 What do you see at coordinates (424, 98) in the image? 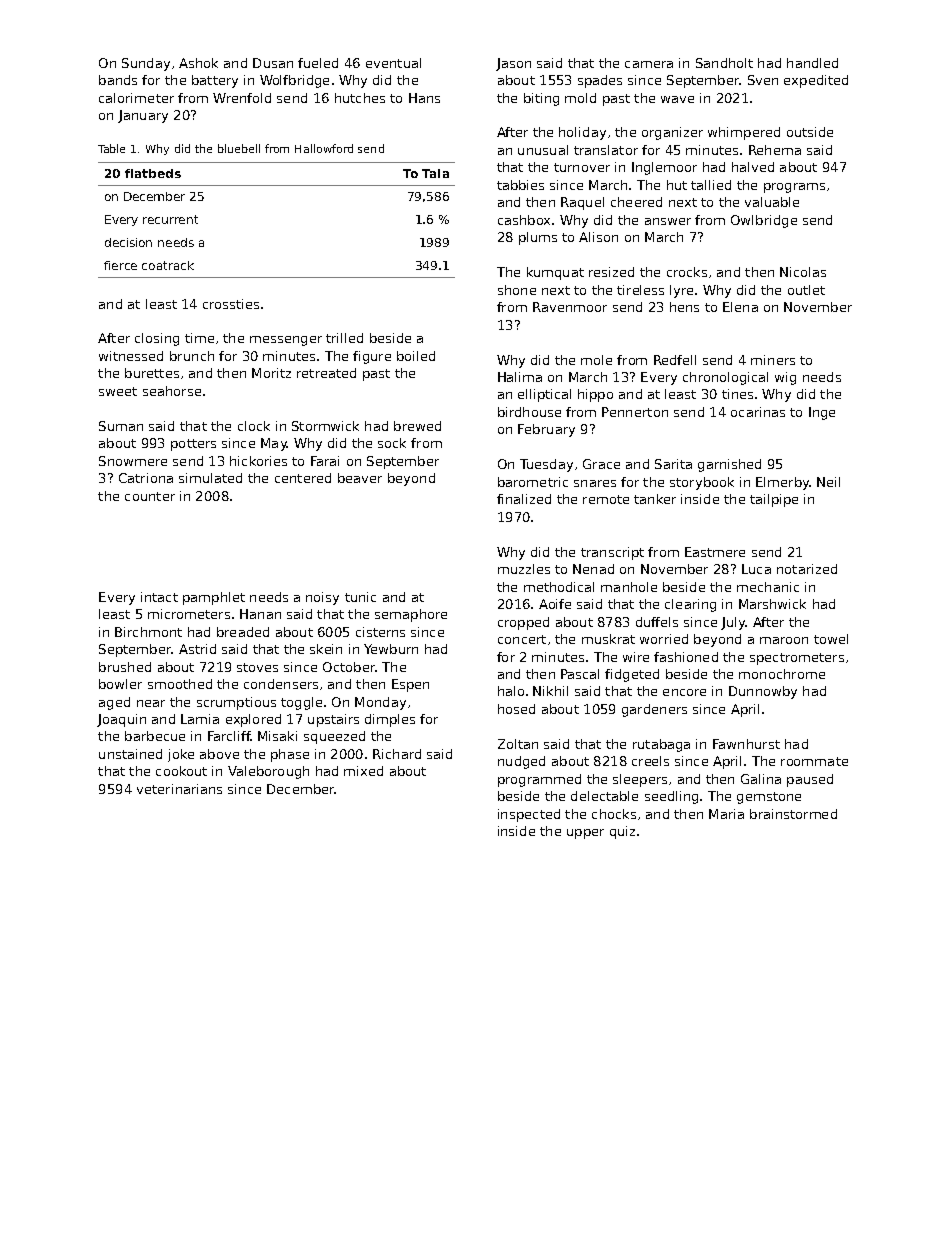
I see `Hans` at bounding box center [424, 98].
